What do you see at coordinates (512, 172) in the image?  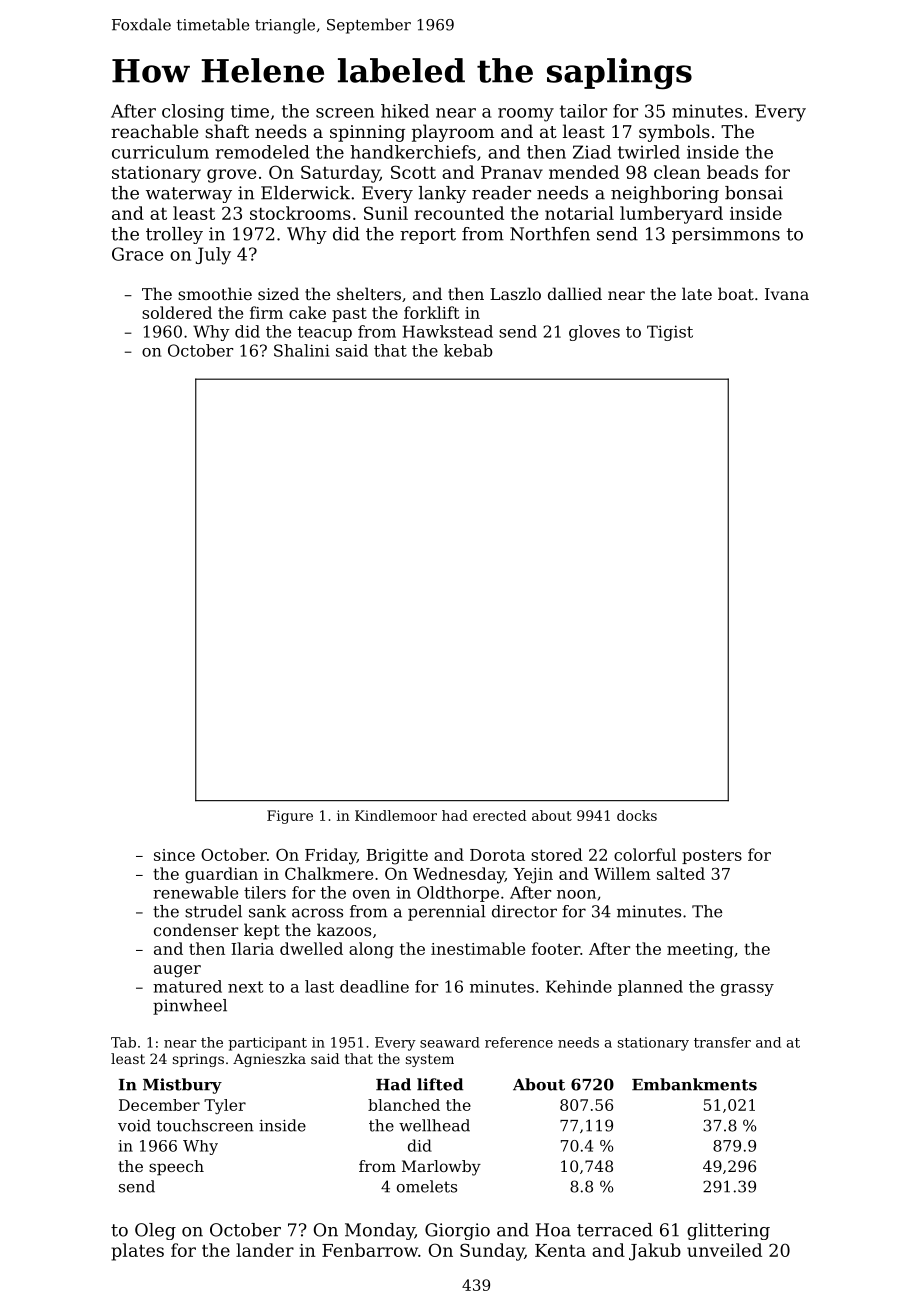 I see `Pranav` at bounding box center [512, 172].
